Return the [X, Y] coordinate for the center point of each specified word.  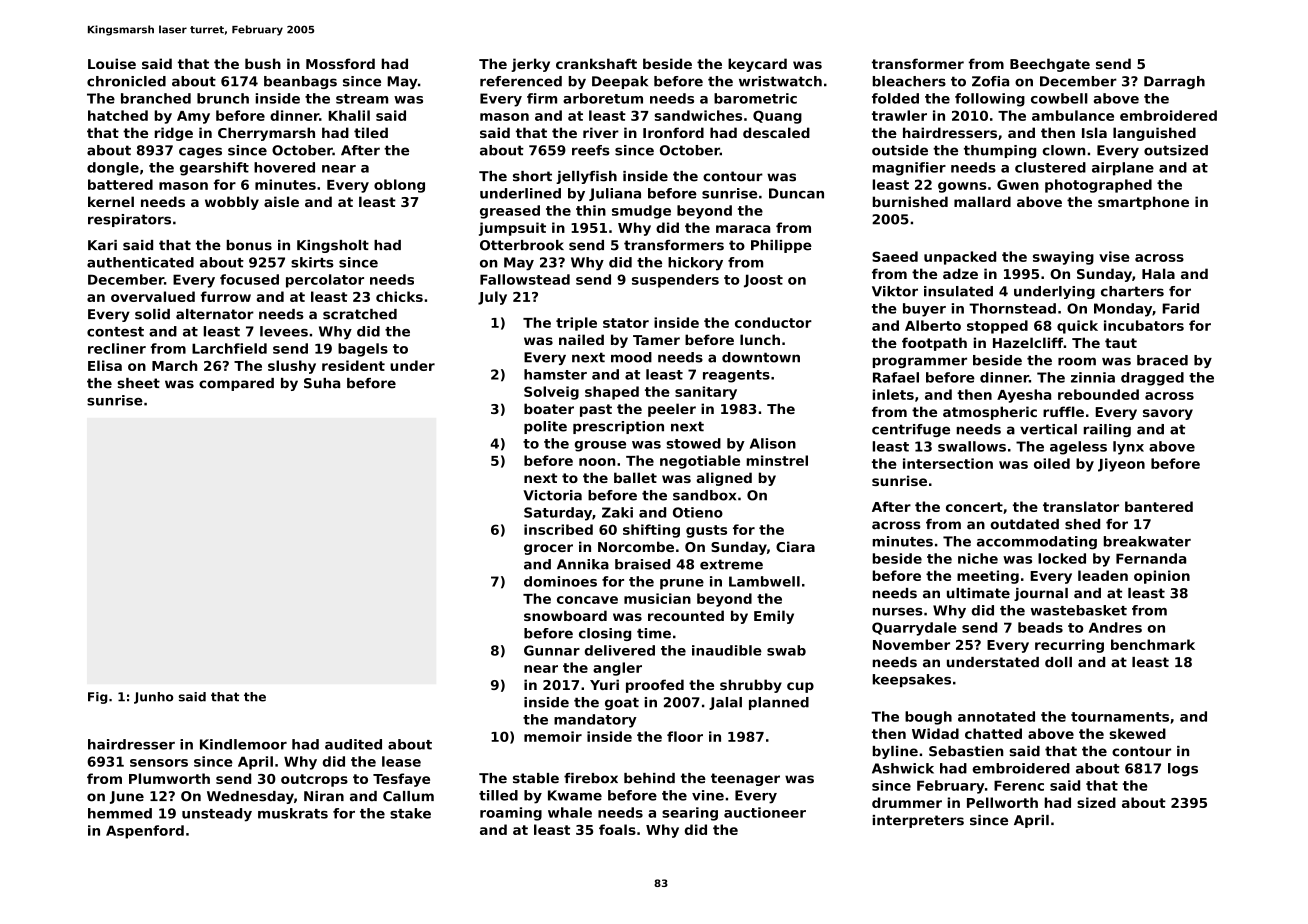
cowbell [1059, 98]
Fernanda [1151, 558]
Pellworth [1002, 802]
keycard [757, 65]
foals [617, 829]
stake [410, 813]
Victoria [552, 495]
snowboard [565, 615]
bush [263, 63]
